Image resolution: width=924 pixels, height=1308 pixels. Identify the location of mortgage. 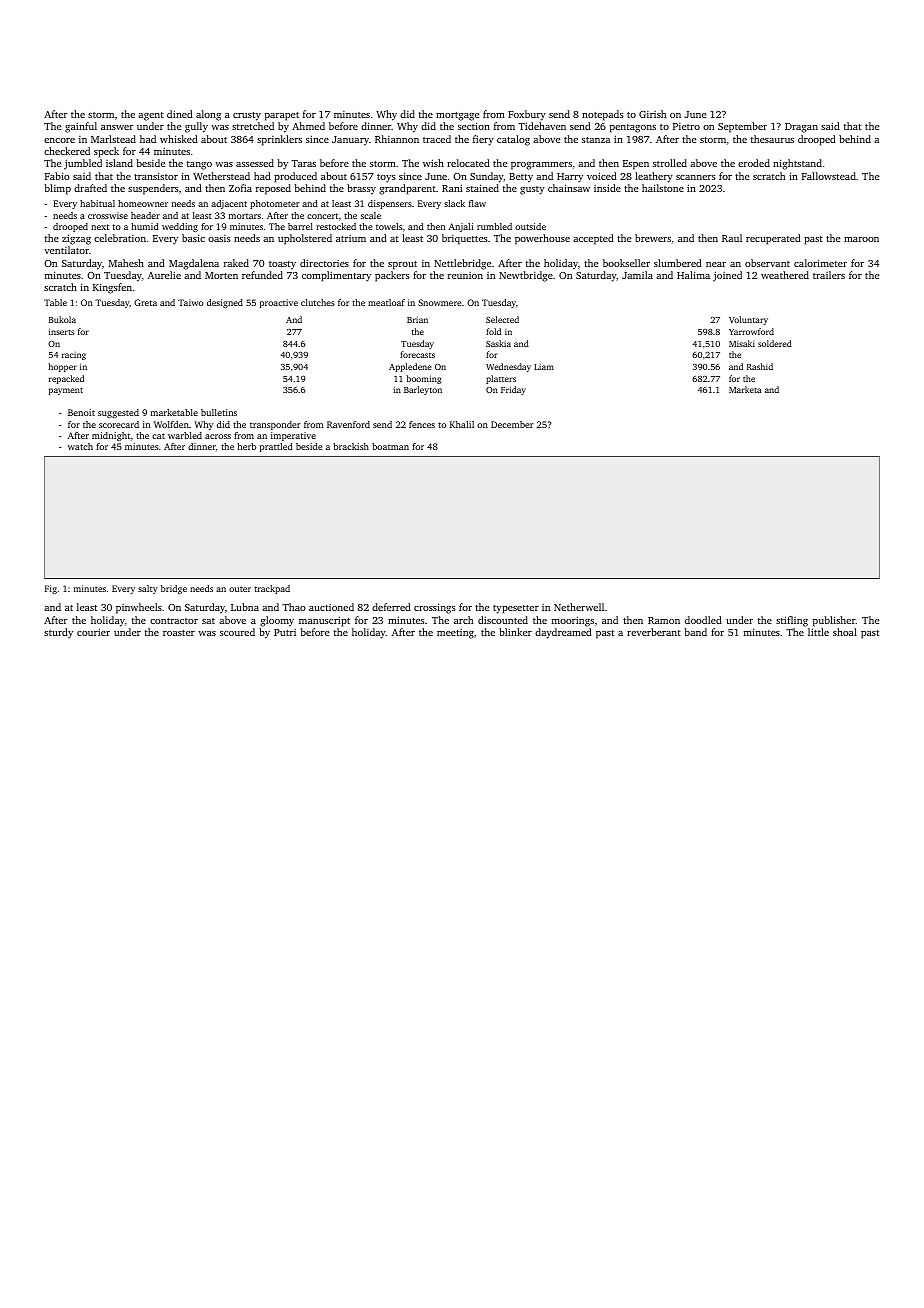
(457, 116).
